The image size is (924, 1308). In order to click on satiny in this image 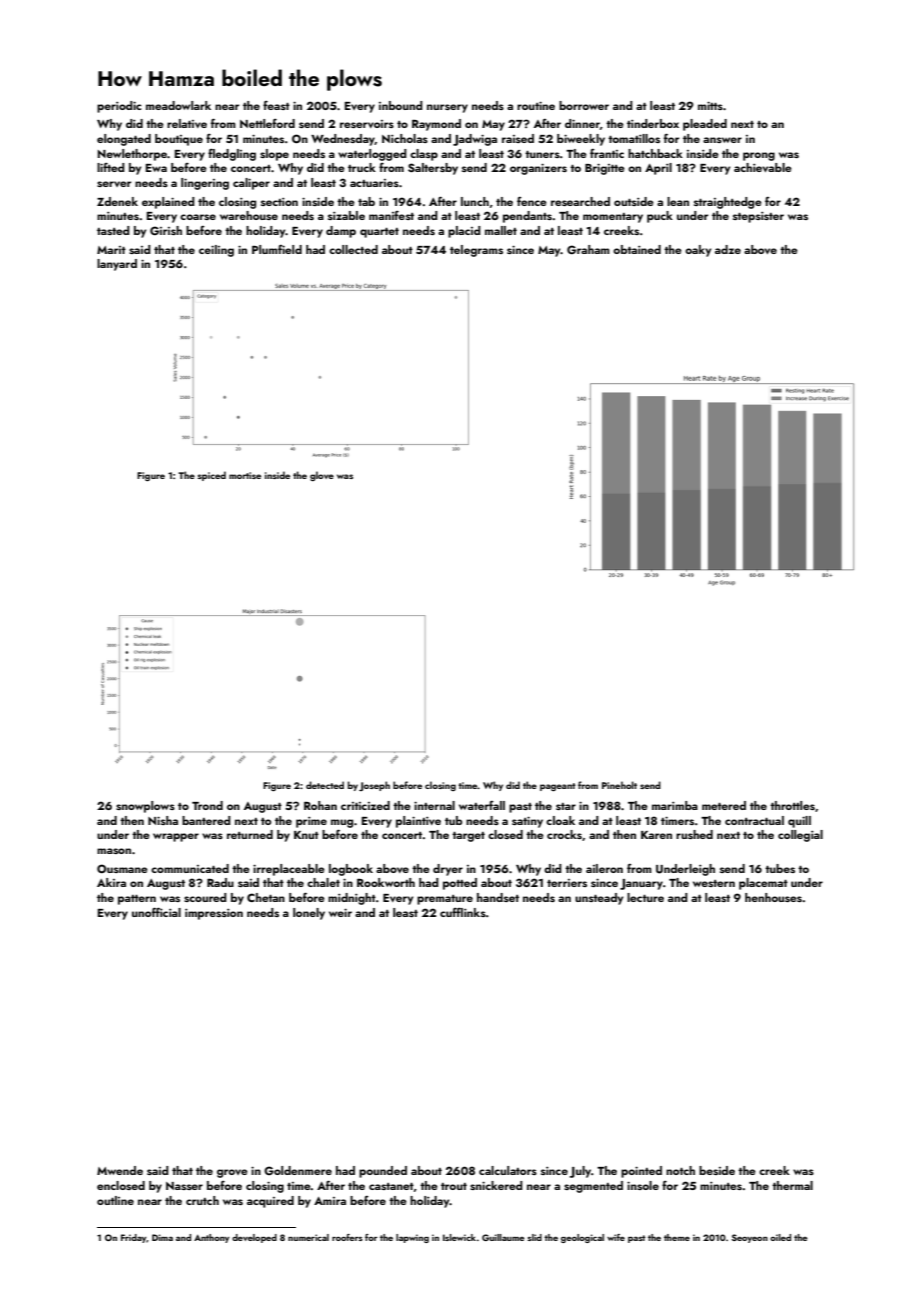, I will do `click(527, 822)`.
